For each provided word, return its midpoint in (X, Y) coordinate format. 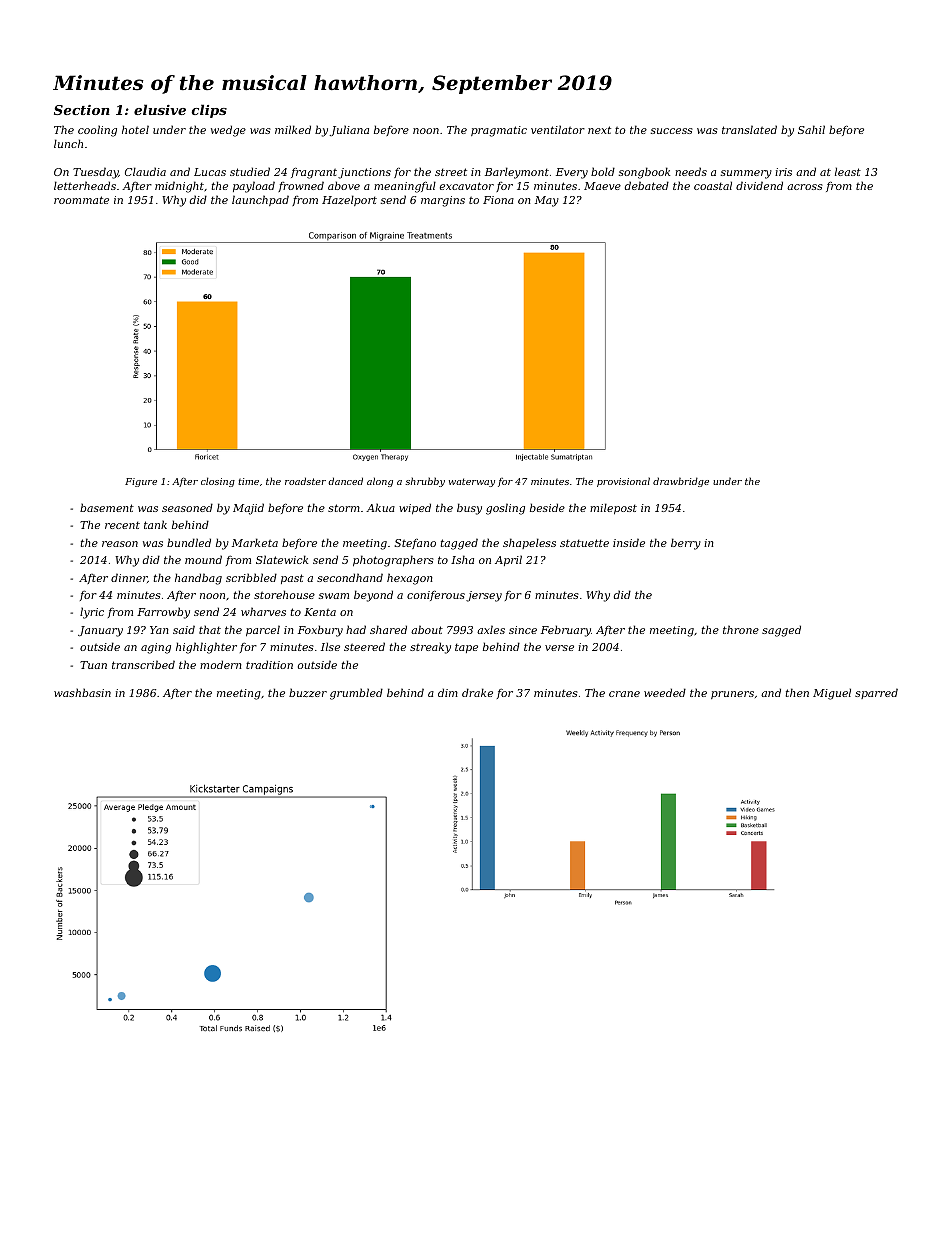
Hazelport (349, 200)
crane (624, 694)
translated (749, 129)
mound (203, 559)
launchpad (260, 200)
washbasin (82, 692)
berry (686, 544)
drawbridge (681, 482)
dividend (759, 185)
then (797, 692)
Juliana (349, 130)
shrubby (425, 482)
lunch (68, 143)
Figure (141, 482)
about (427, 629)
